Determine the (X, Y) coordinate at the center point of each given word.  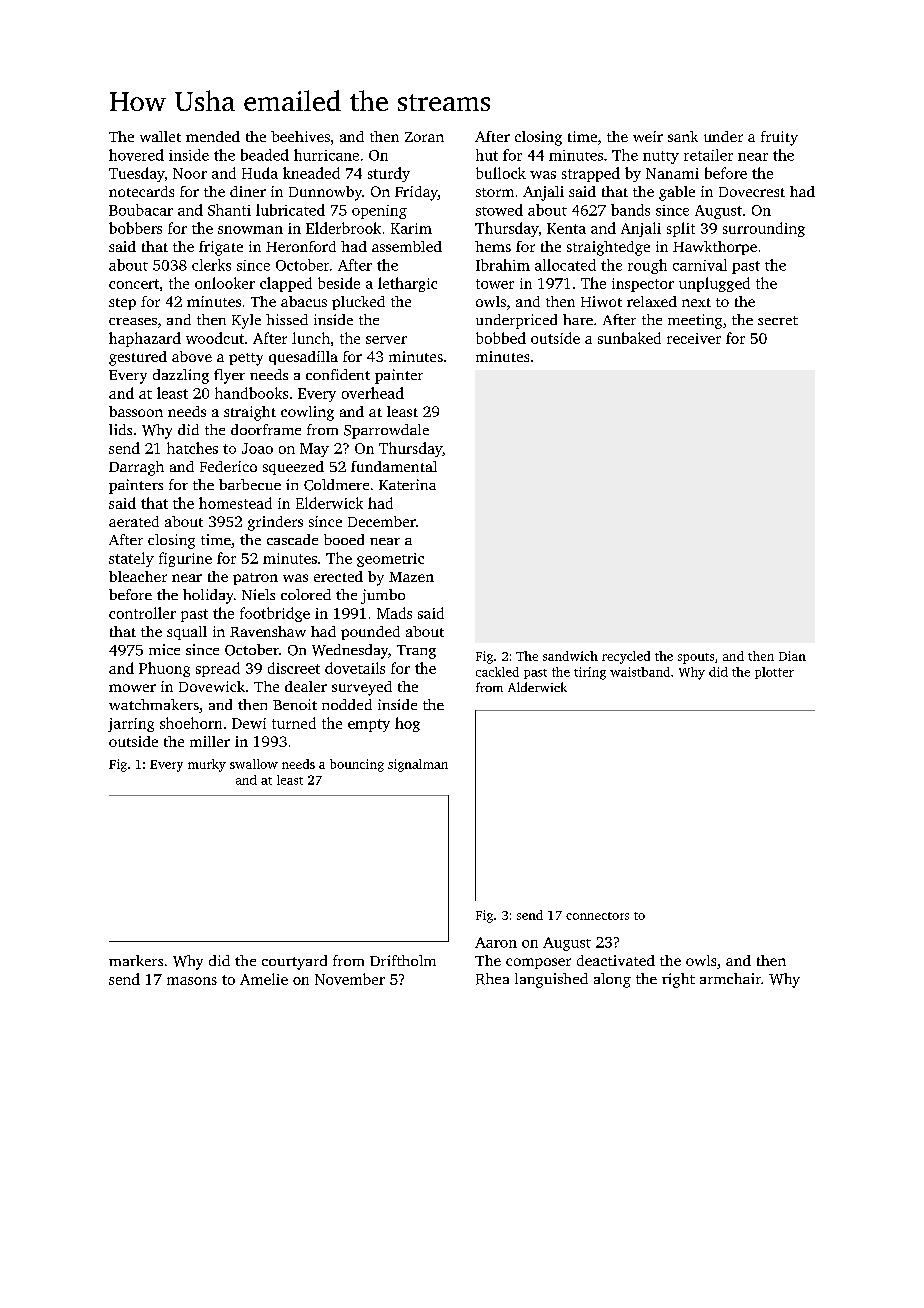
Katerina (407, 484)
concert (134, 284)
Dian (792, 656)
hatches (192, 448)
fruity (779, 138)
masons (192, 981)
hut (487, 155)
